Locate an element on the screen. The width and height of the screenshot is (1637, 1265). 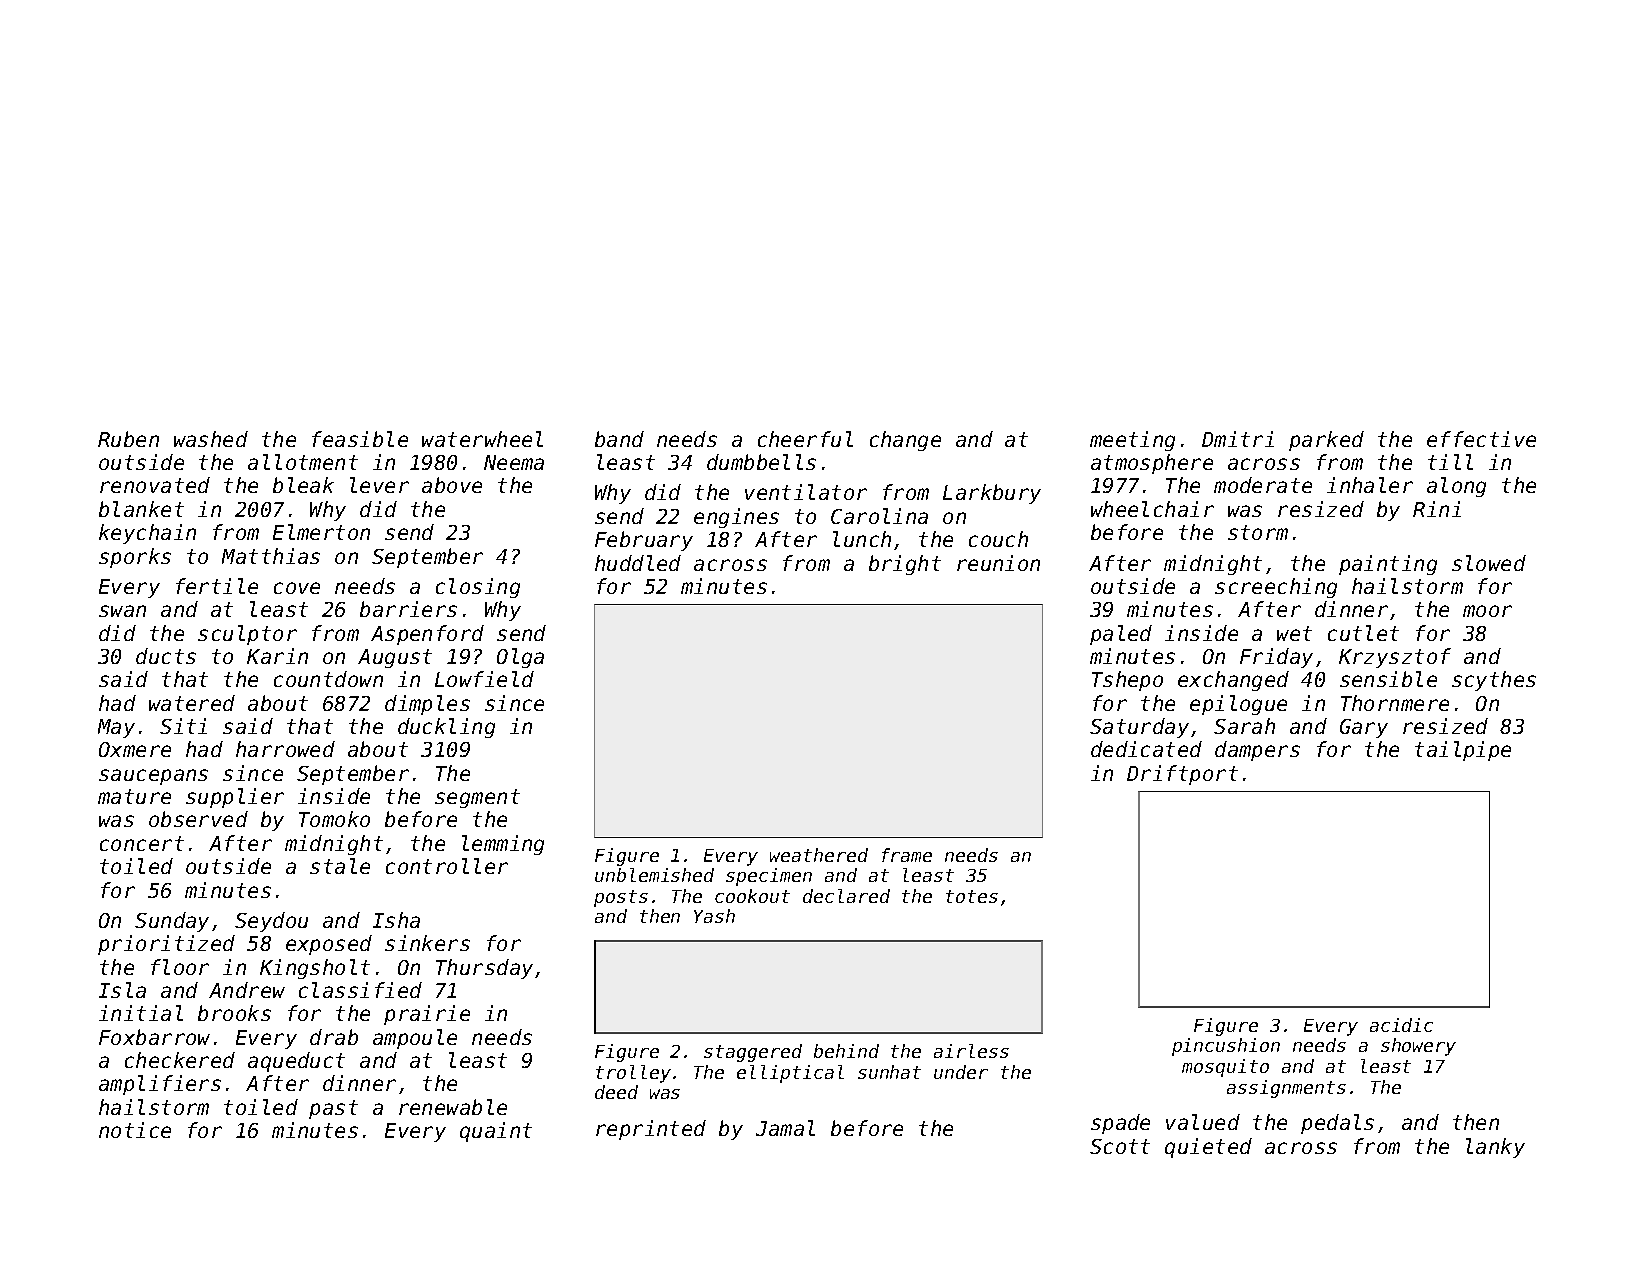
engines is located at coordinates (736, 518).
